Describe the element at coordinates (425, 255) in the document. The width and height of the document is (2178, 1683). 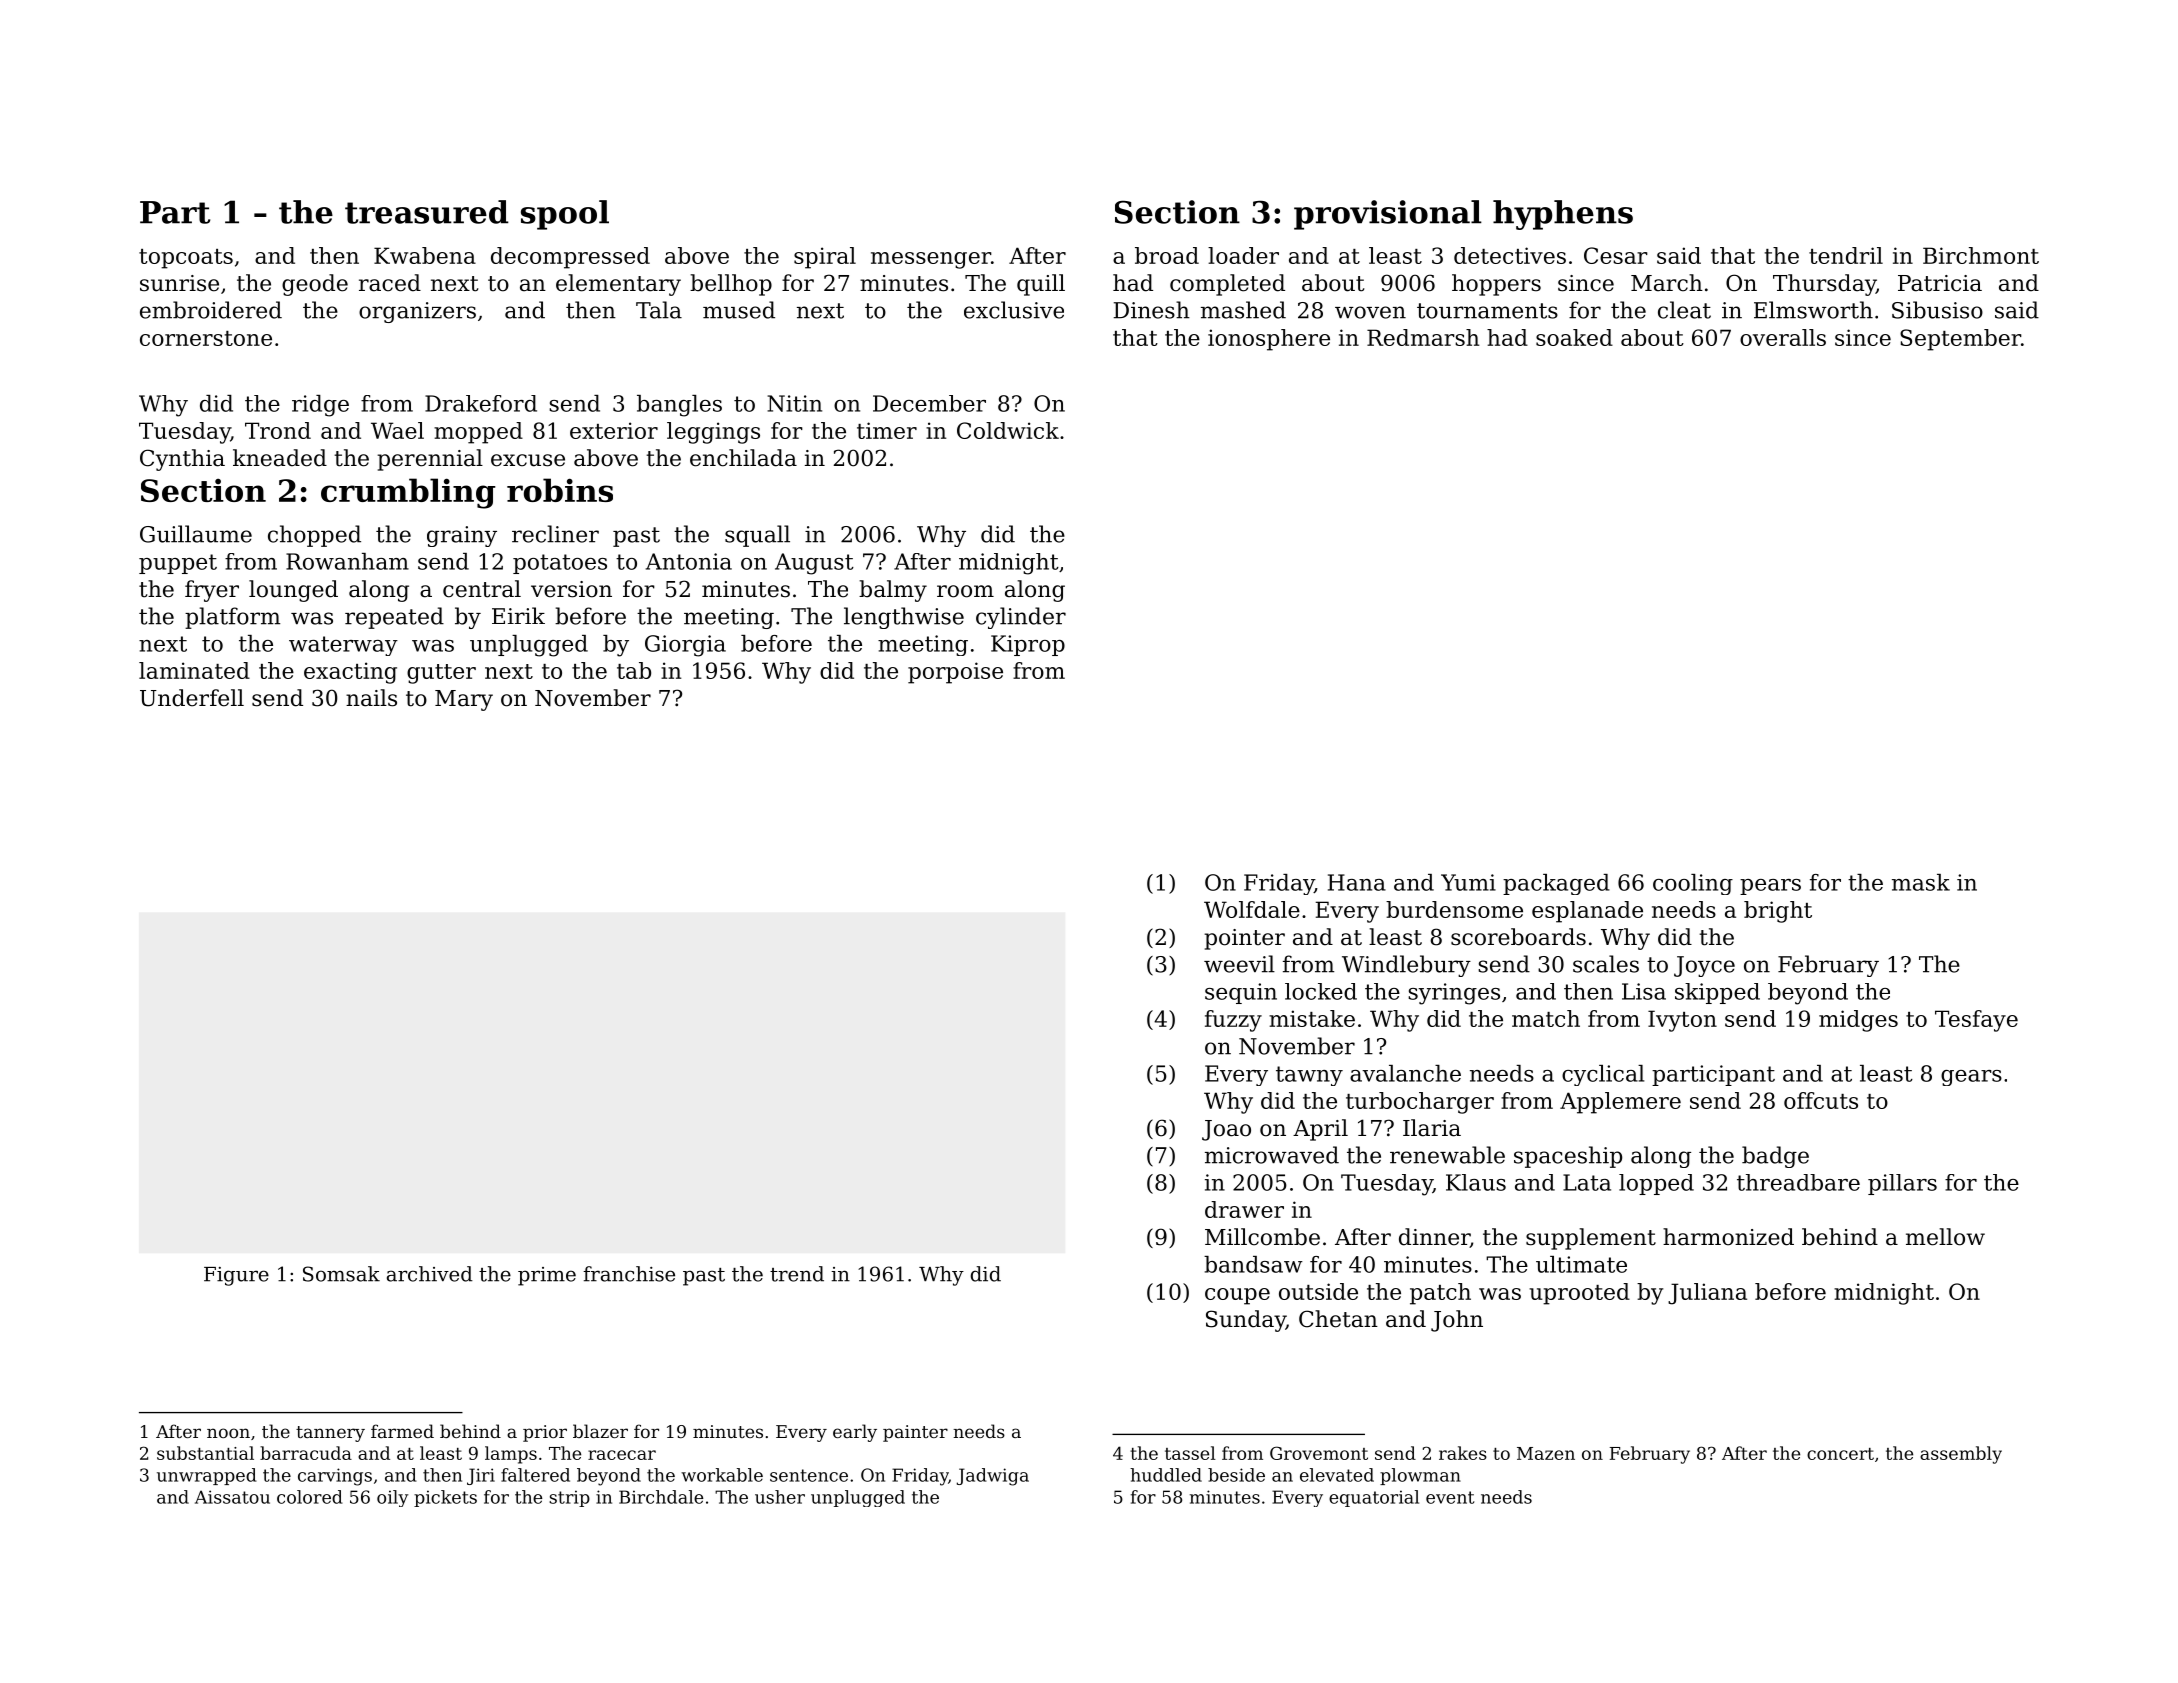
I see `Kwabena` at that location.
